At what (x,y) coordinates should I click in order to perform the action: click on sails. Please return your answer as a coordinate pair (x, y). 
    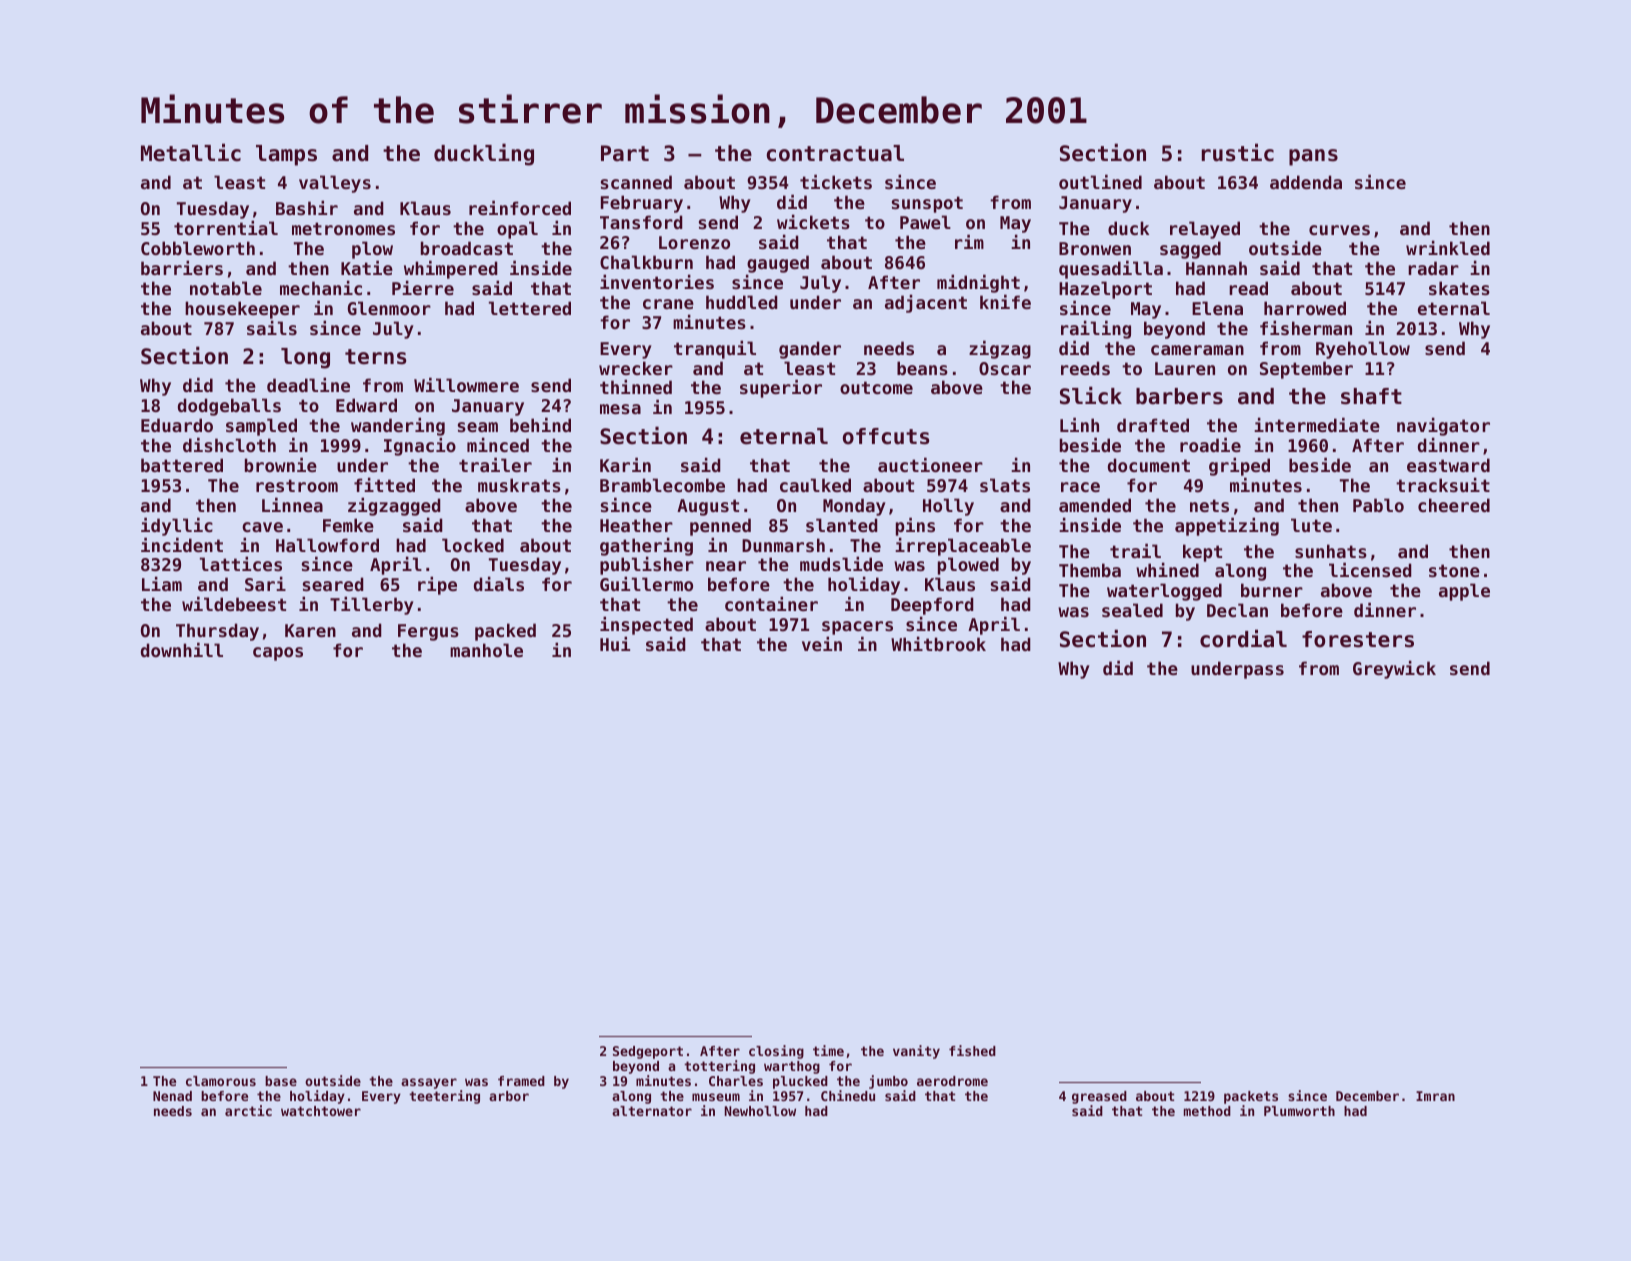
    Looking at the image, I should click on (272, 327).
